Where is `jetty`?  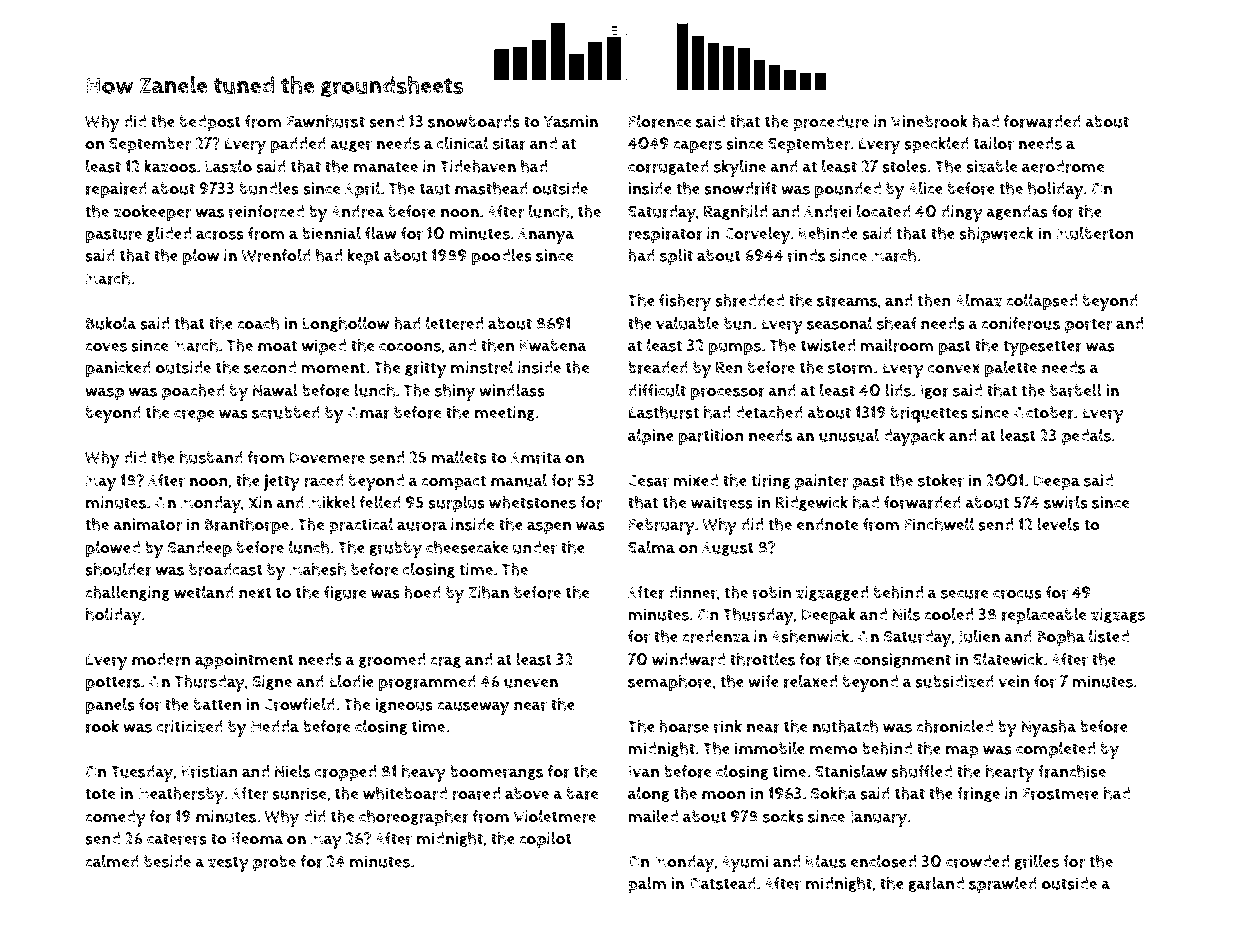 jetty is located at coordinates (282, 482).
